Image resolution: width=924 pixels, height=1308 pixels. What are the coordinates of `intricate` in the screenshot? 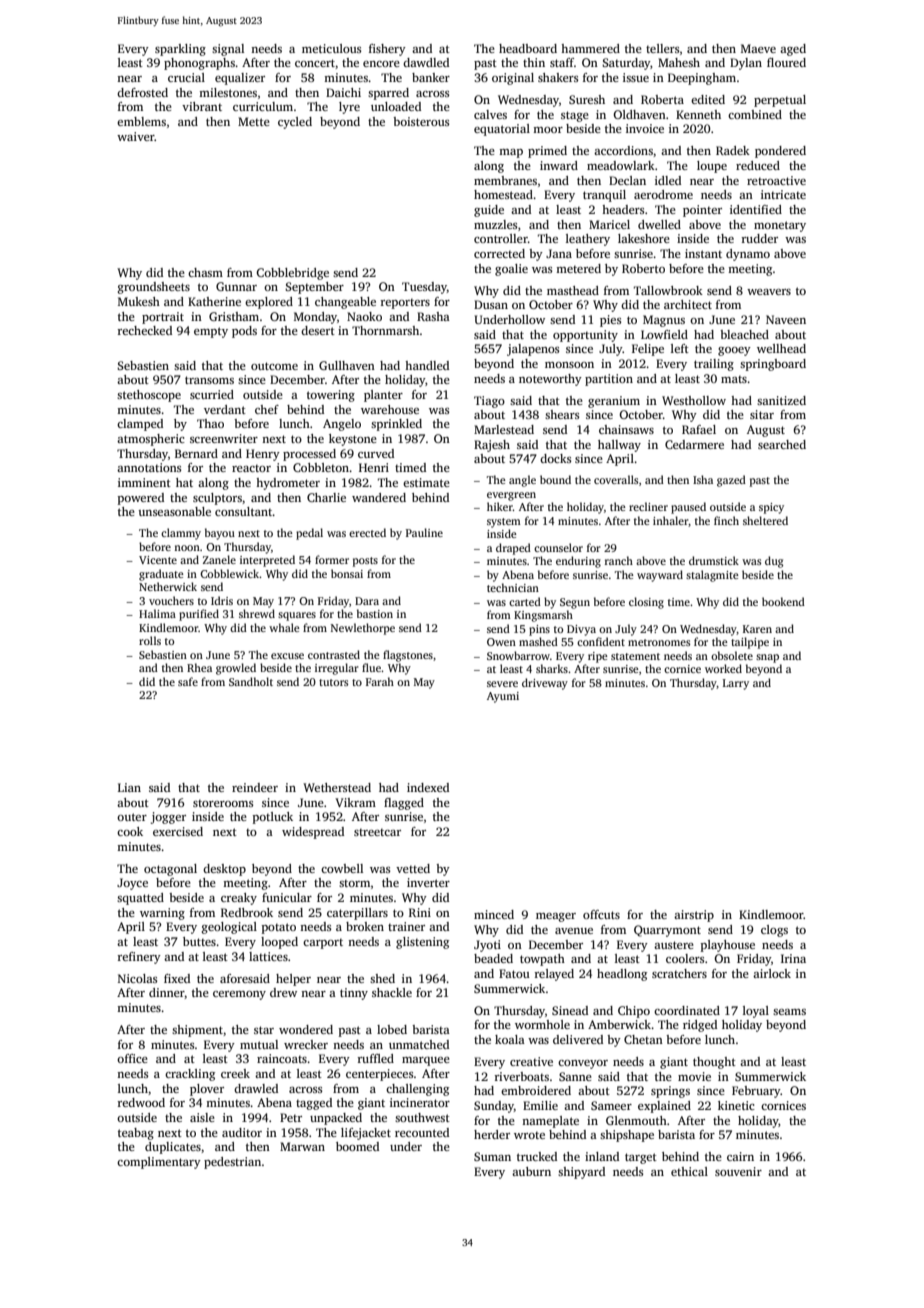 It's located at (783, 194).
